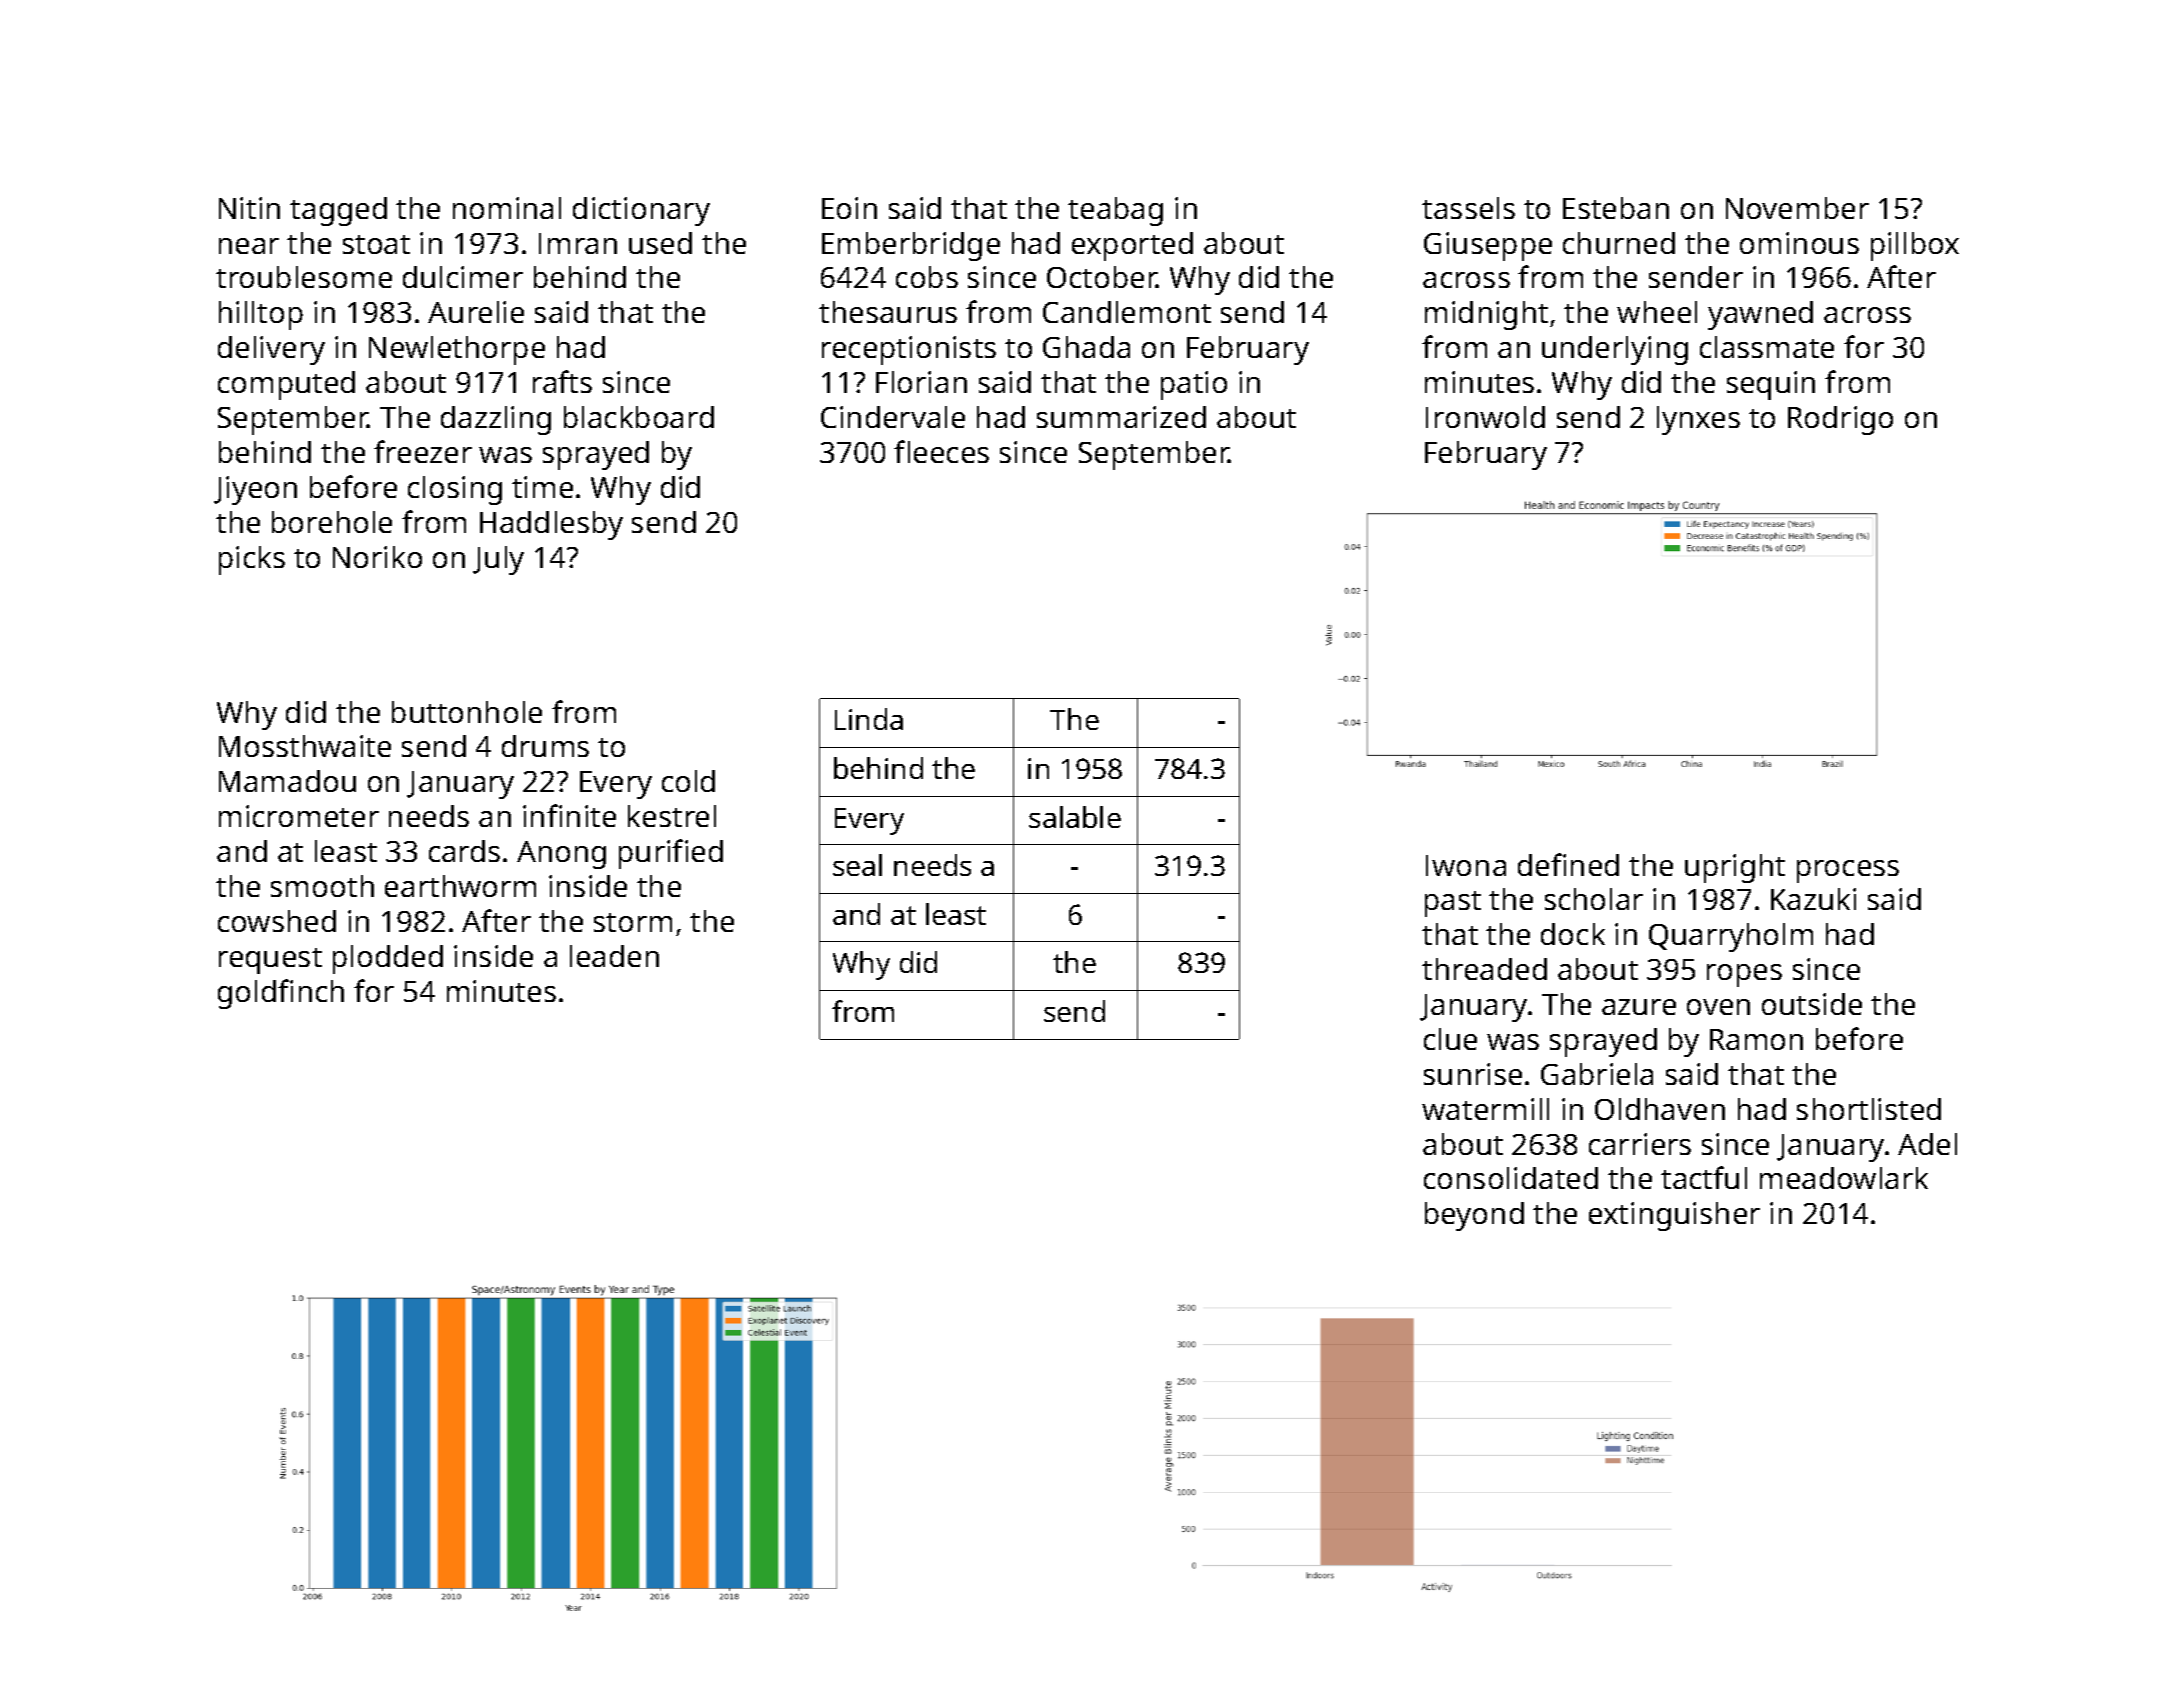 The width and height of the image is (2178, 1683). I want to click on buttonhole, so click(467, 712).
